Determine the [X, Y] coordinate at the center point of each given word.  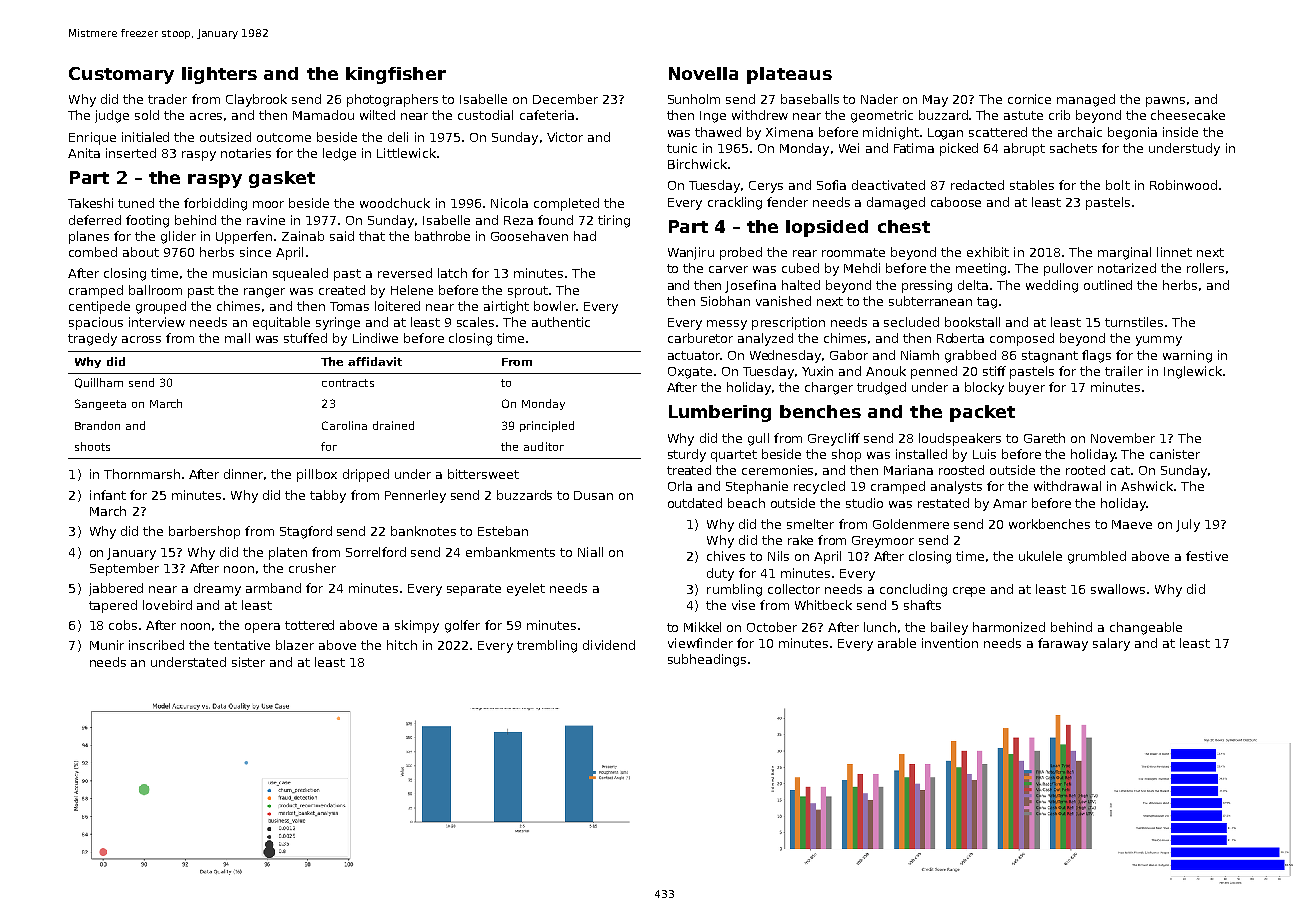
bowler [555, 306]
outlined [1108, 285]
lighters [219, 75]
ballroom [155, 290]
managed [1086, 100]
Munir [107, 645]
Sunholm [694, 99]
